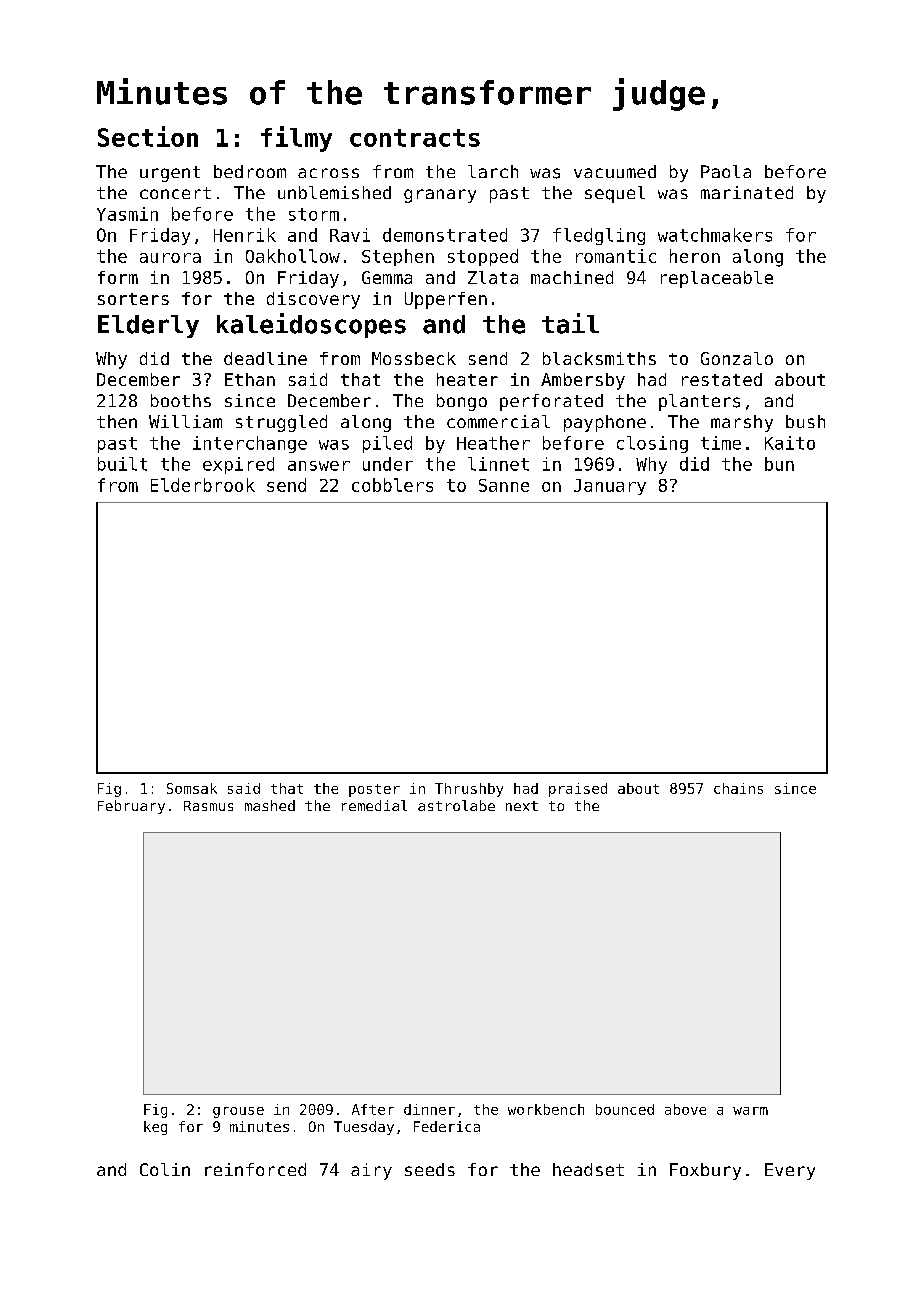 The image size is (924, 1314). What do you see at coordinates (493, 443) in the screenshot?
I see `Heather` at bounding box center [493, 443].
